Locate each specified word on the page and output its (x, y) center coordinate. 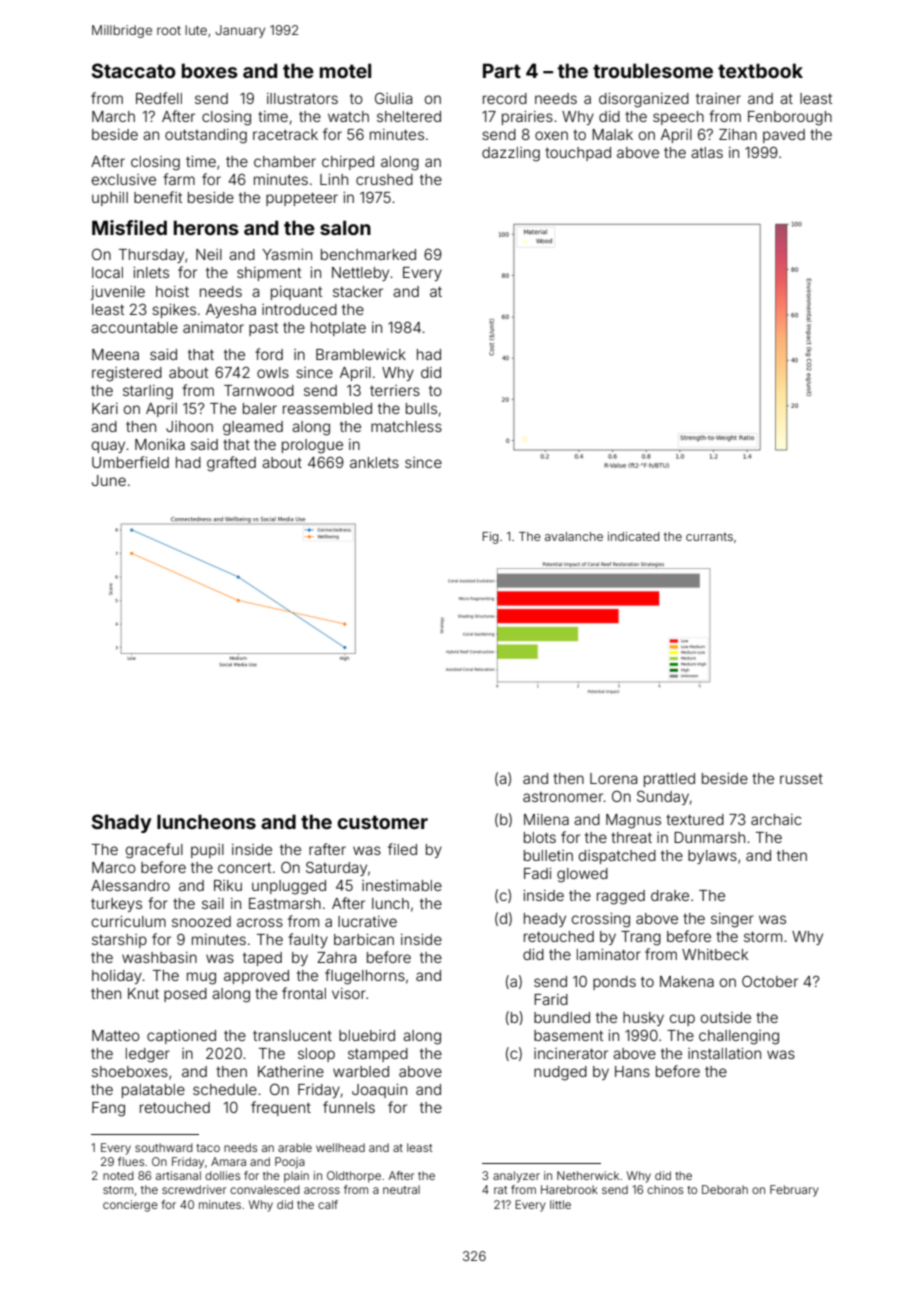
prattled (669, 780)
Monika (160, 444)
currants (709, 536)
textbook (760, 70)
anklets (374, 462)
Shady (122, 823)
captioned (181, 1037)
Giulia (393, 98)
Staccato (134, 70)
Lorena (613, 778)
